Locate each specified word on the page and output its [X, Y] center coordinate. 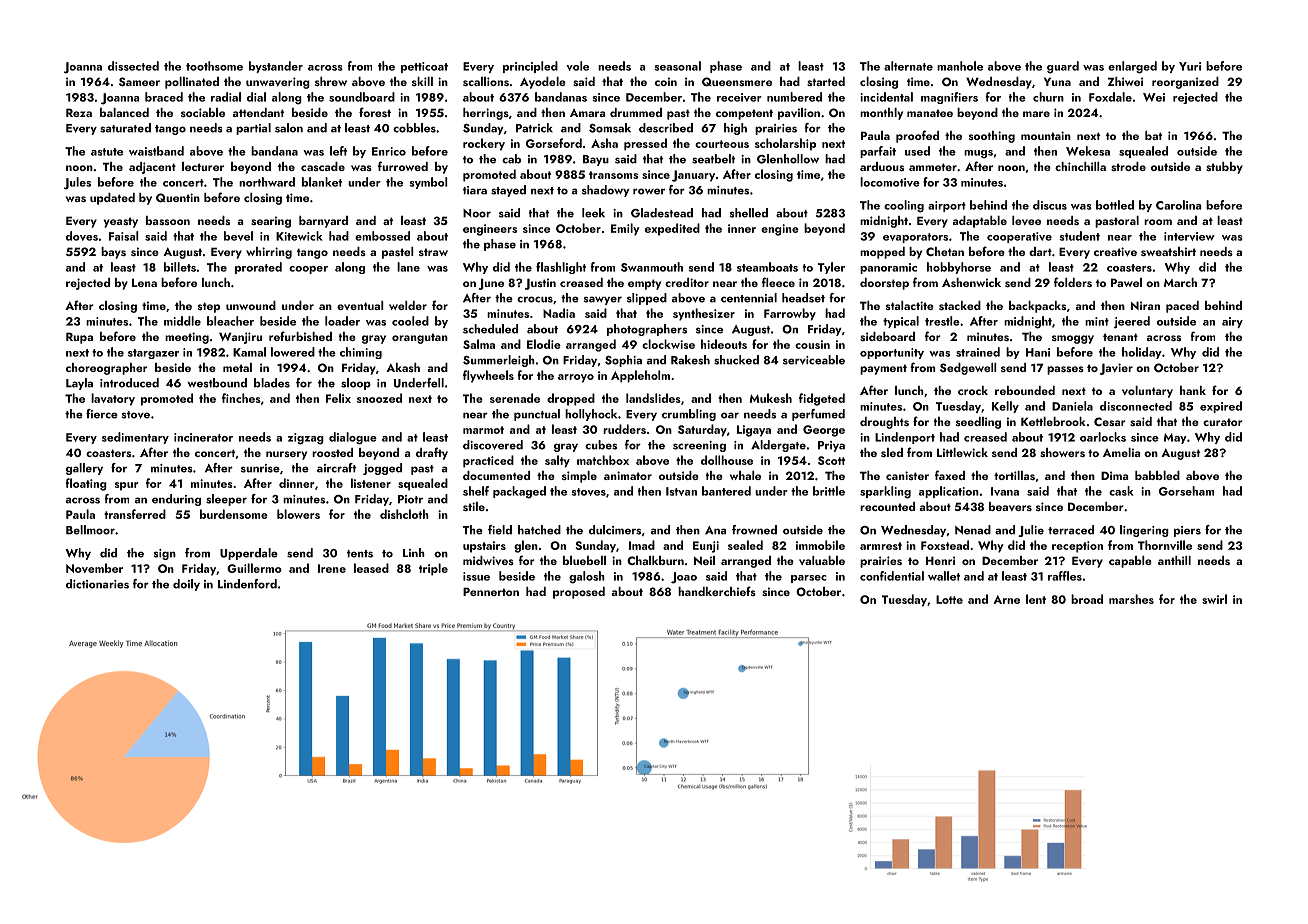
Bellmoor [90, 530]
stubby [1224, 168]
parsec [809, 579]
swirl [1214, 599]
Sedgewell [968, 369]
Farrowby [790, 314]
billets [180, 267]
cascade [323, 166]
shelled [748, 213]
